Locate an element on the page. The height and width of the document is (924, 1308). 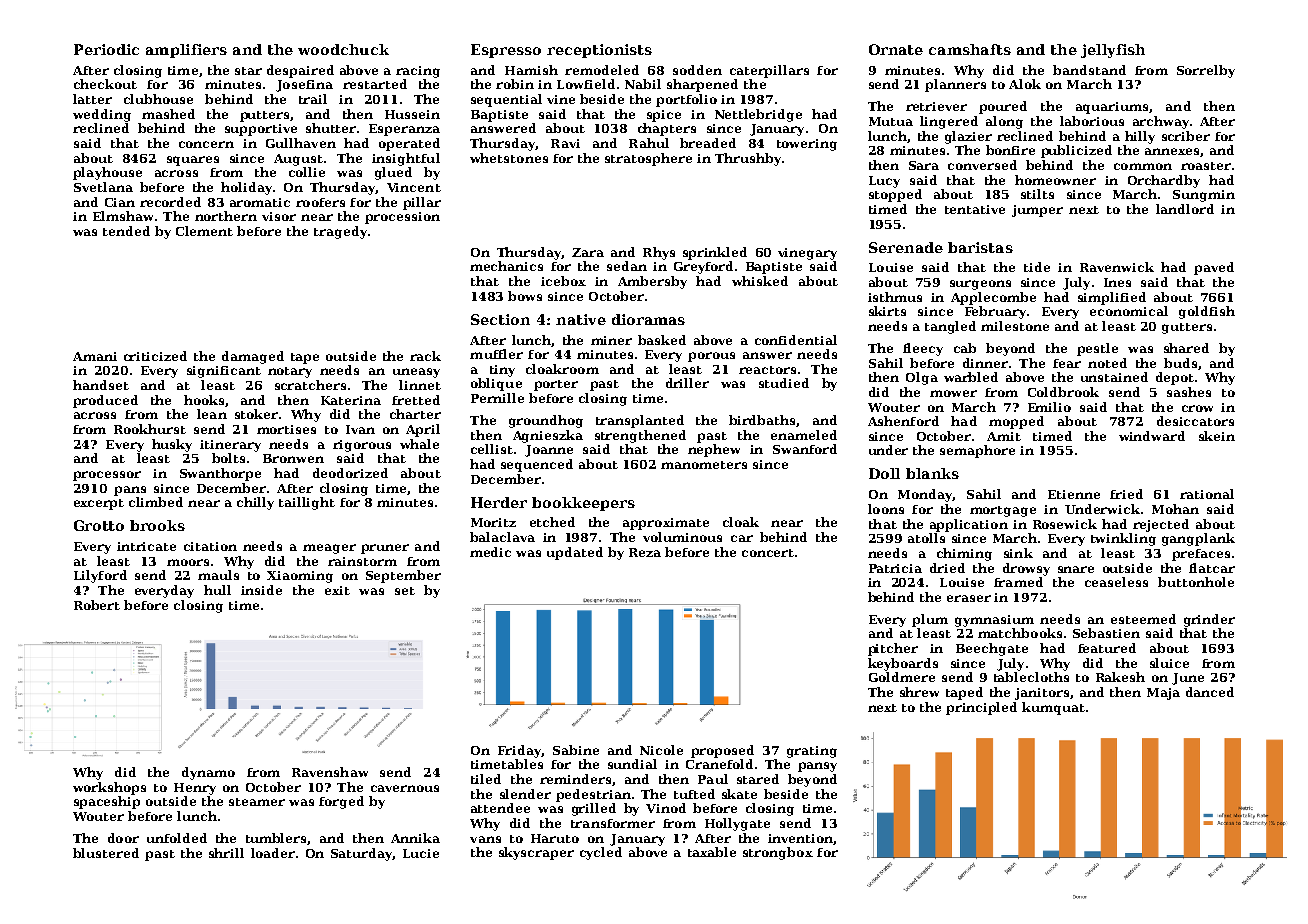
jumper is located at coordinates (1037, 211).
